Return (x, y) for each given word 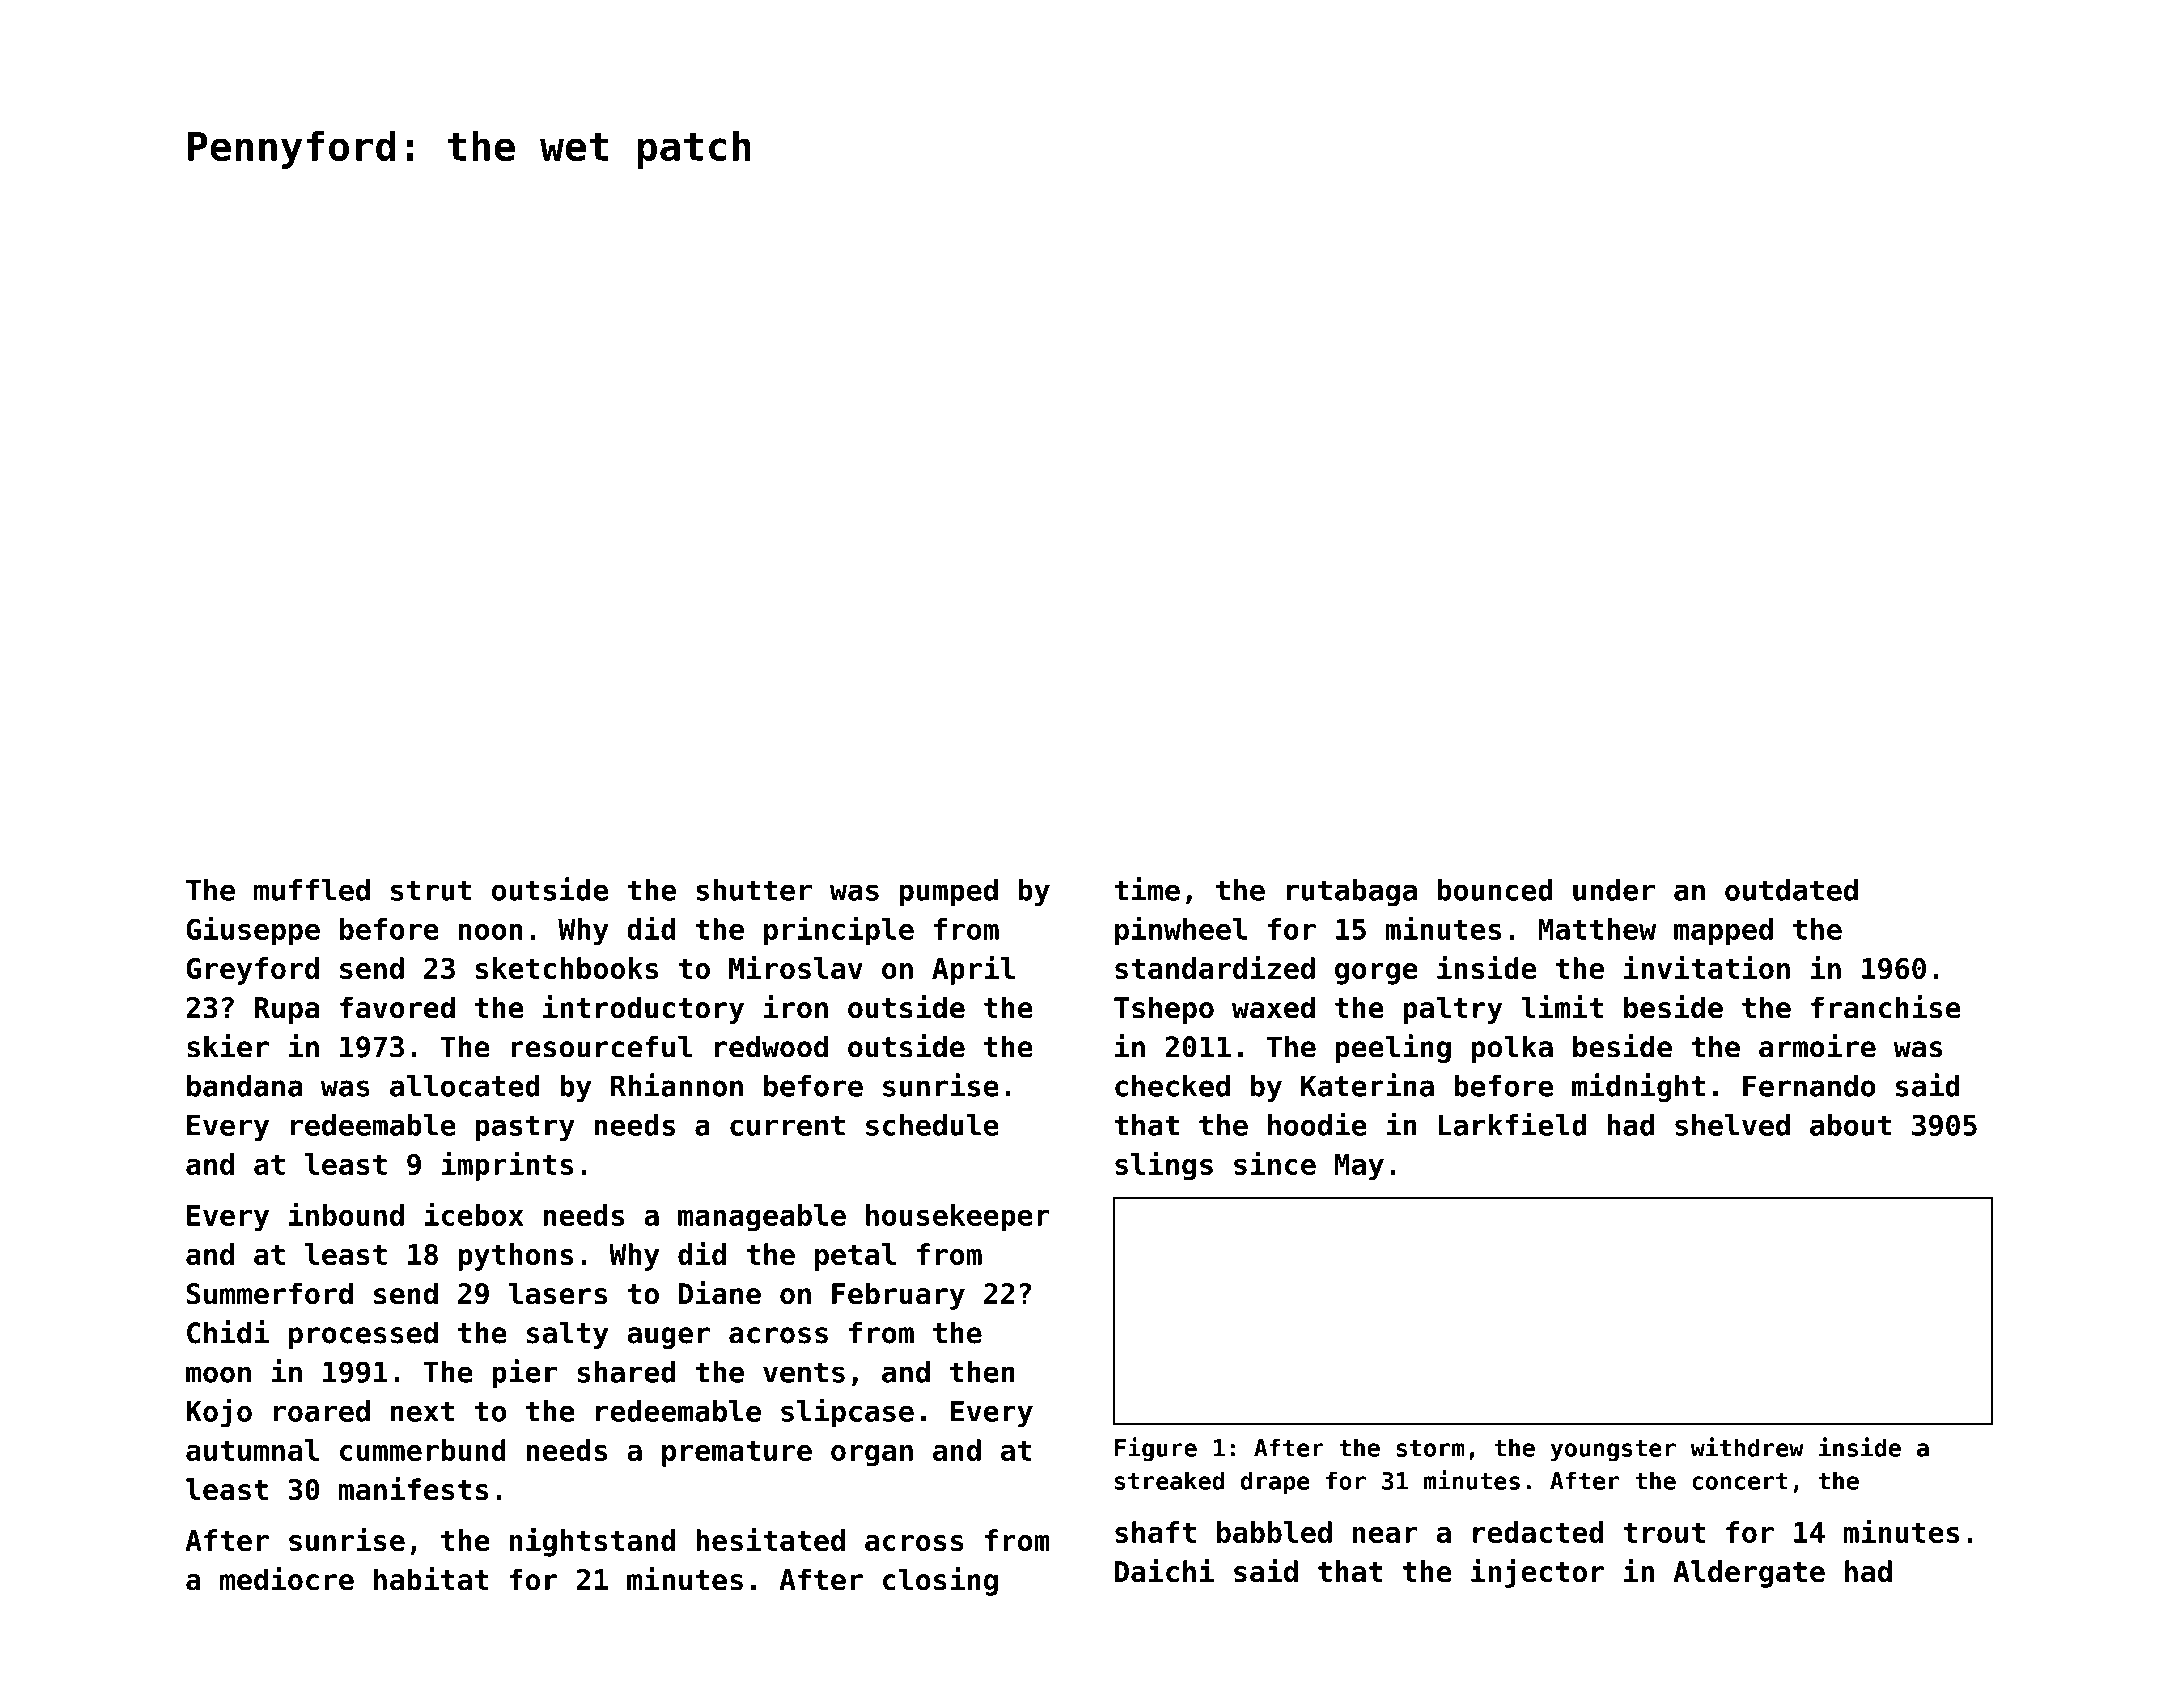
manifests (414, 1488)
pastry (525, 1128)
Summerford (270, 1293)
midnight (1638, 1087)
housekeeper (958, 1218)
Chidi (228, 1332)
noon (491, 932)
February (898, 1296)
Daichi (1164, 1570)
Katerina (1367, 1085)
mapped (1723, 932)
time (1147, 889)
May (1359, 1167)
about (1851, 1125)
